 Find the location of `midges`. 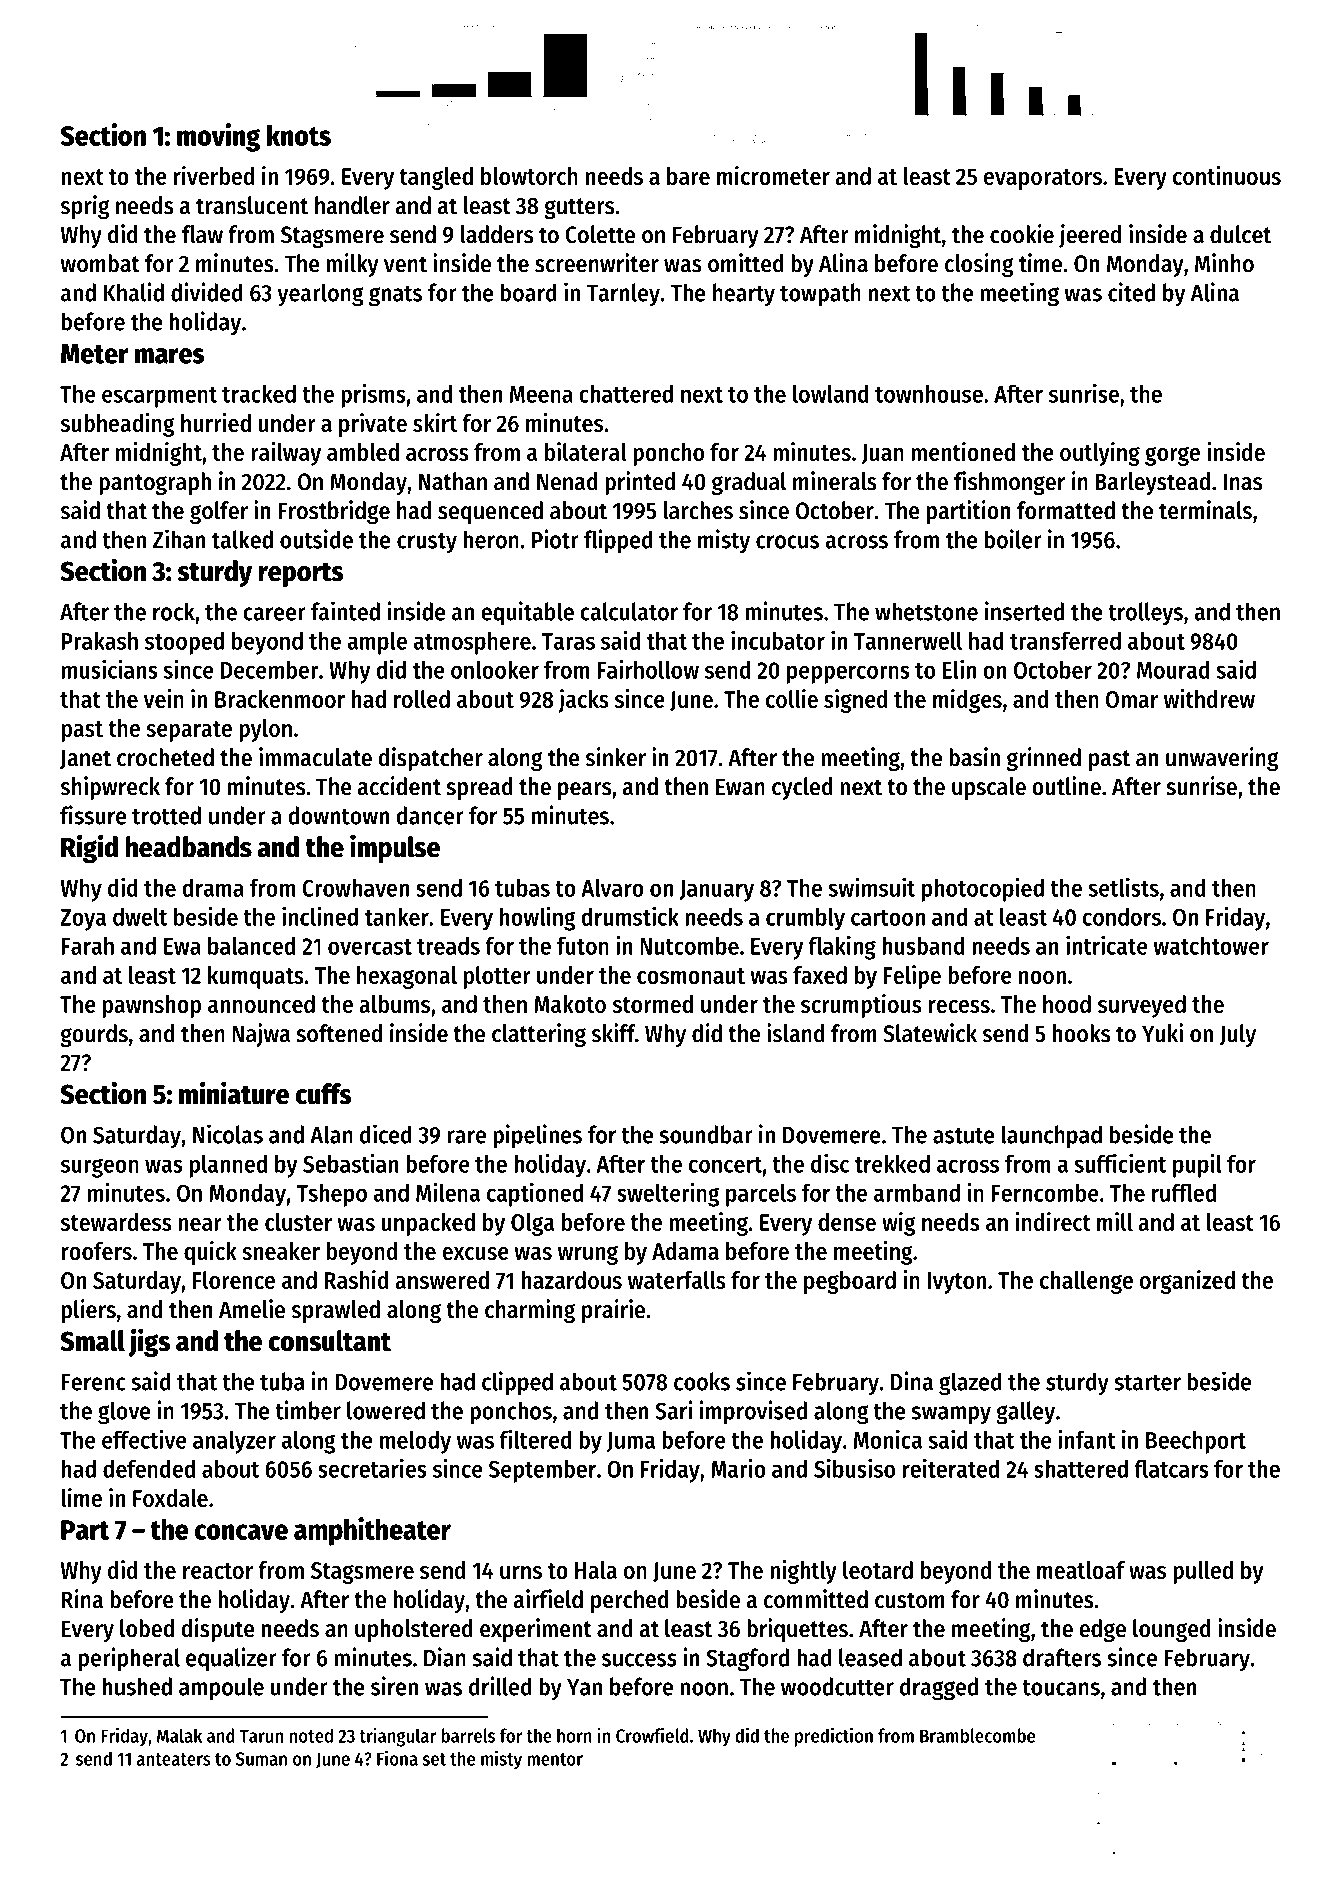

midges is located at coordinates (967, 701).
